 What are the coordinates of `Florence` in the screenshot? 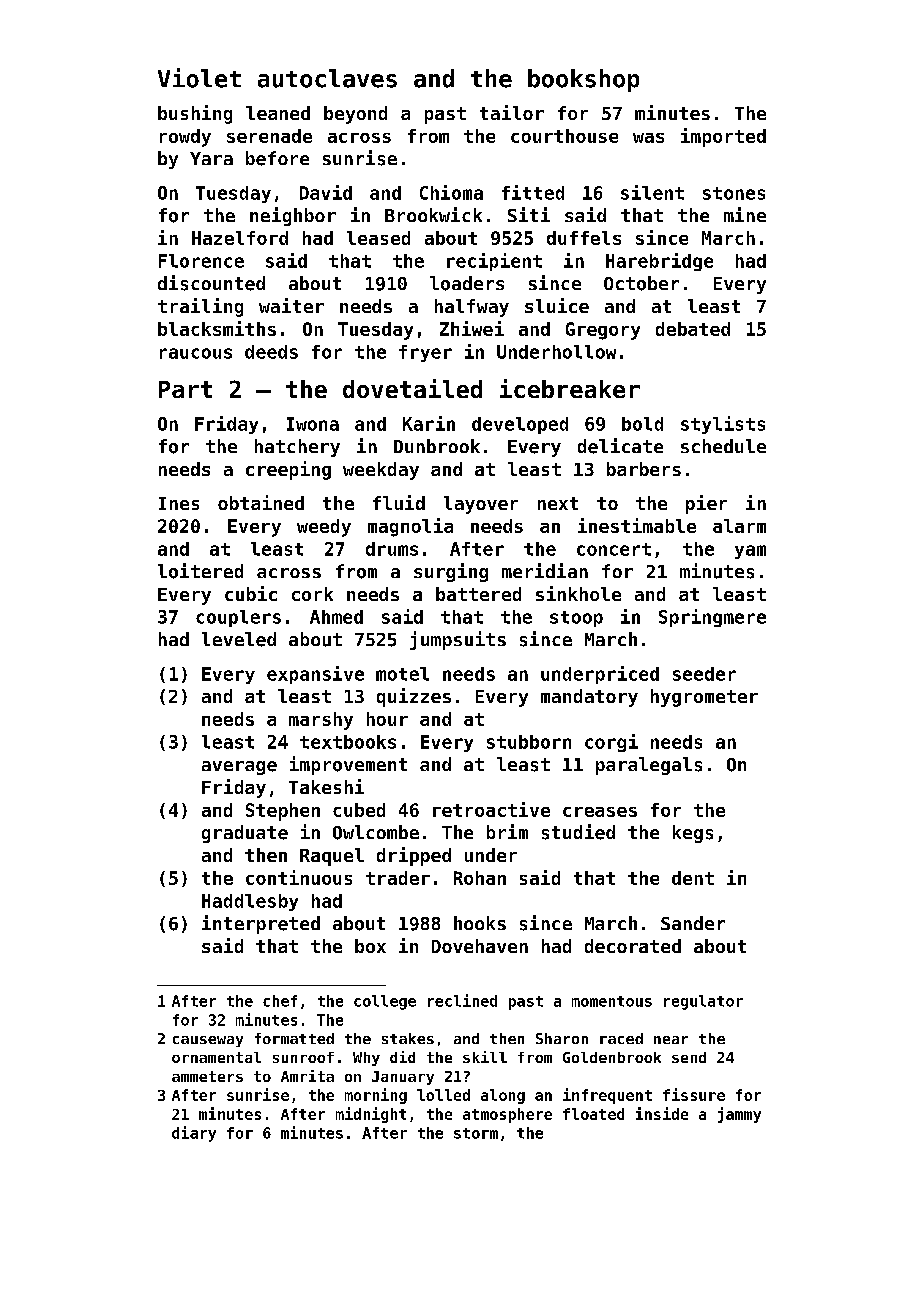 It's located at (201, 261).
